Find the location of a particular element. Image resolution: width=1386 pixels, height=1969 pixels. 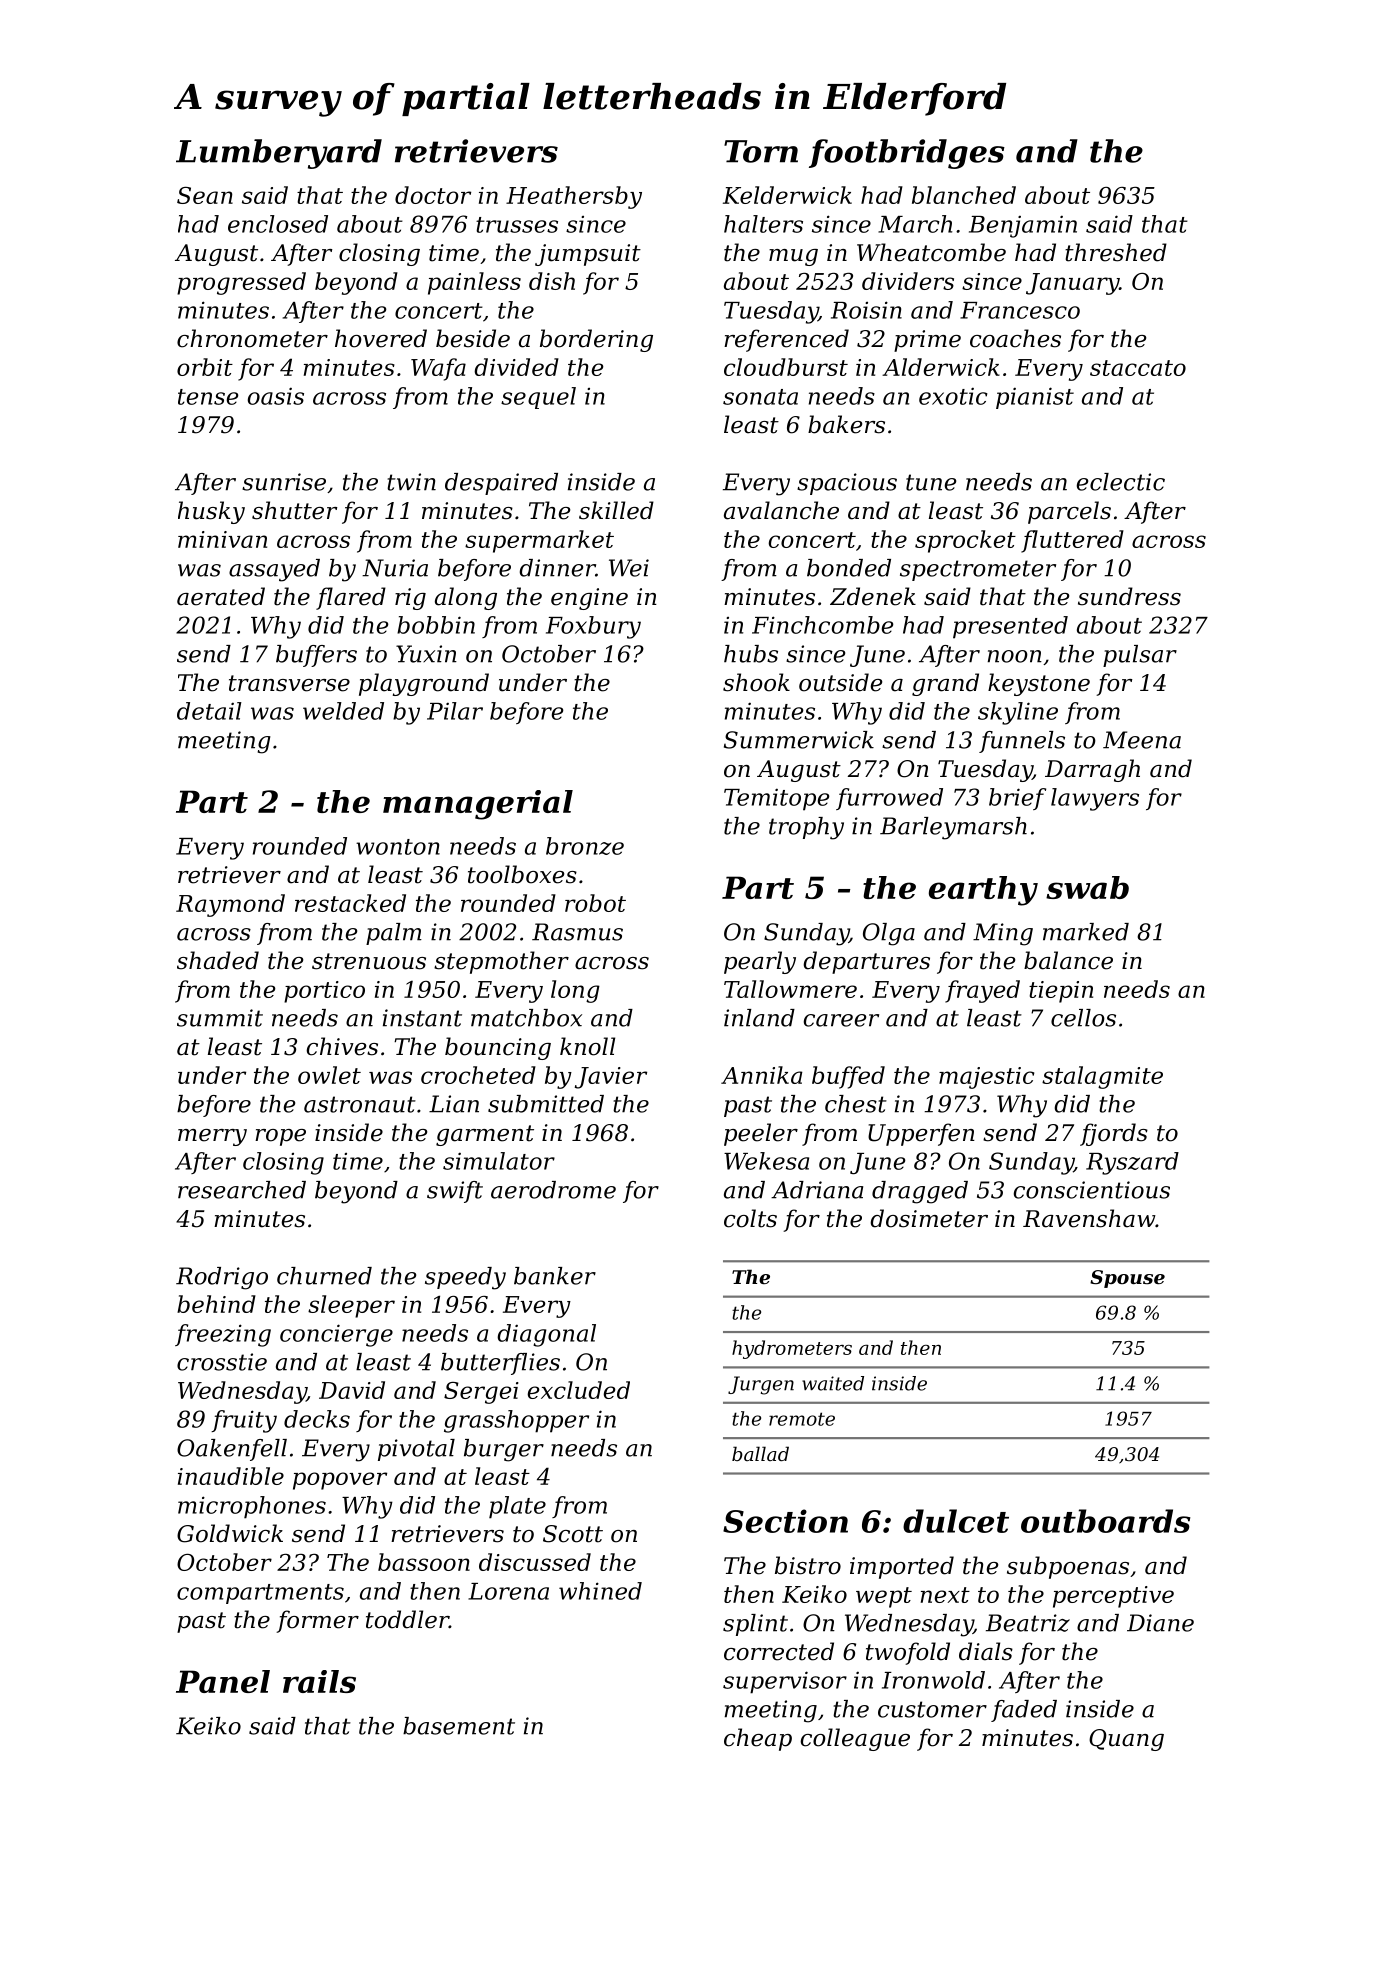

merry is located at coordinates (212, 1137).
